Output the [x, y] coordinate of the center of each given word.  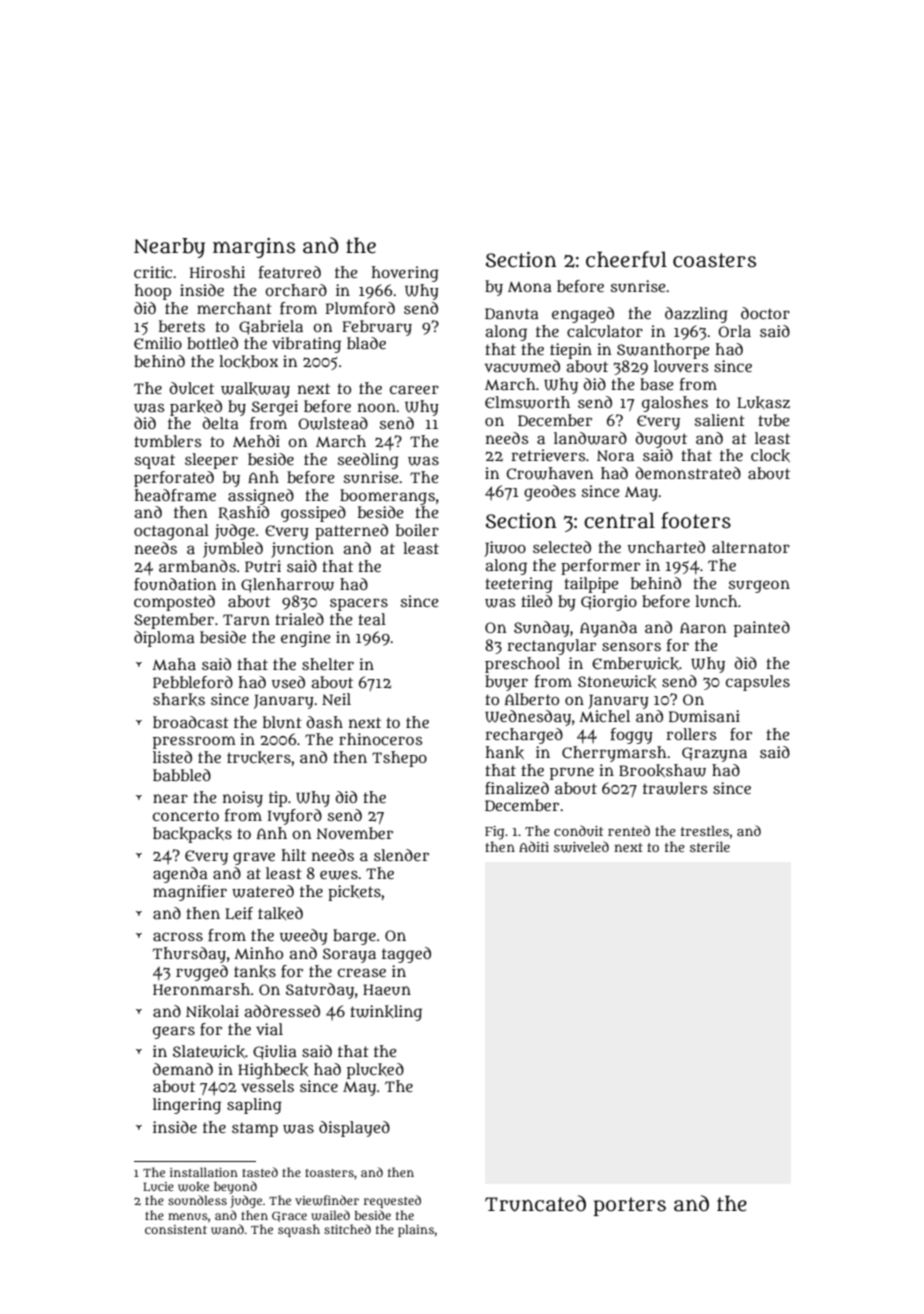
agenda [180, 875]
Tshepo [399, 759]
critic [153, 272]
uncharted [666, 547]
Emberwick [635, 663]
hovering [405, 274]
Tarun [246, 619]
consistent [176, 1229]
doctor [765, 313]
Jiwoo [505, 549]
